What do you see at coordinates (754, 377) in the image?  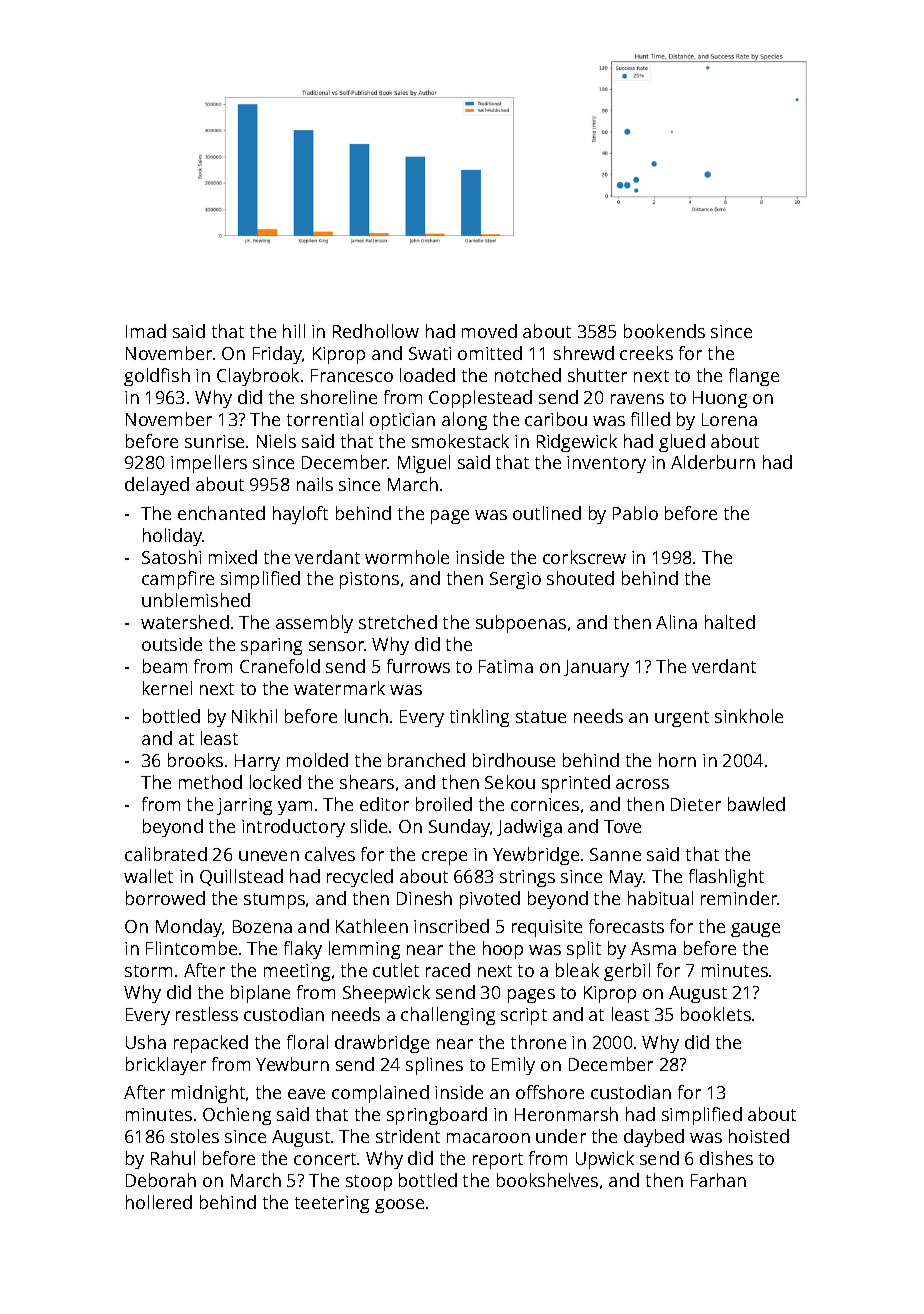 I see `flange` at bounding box center [754, 377].
